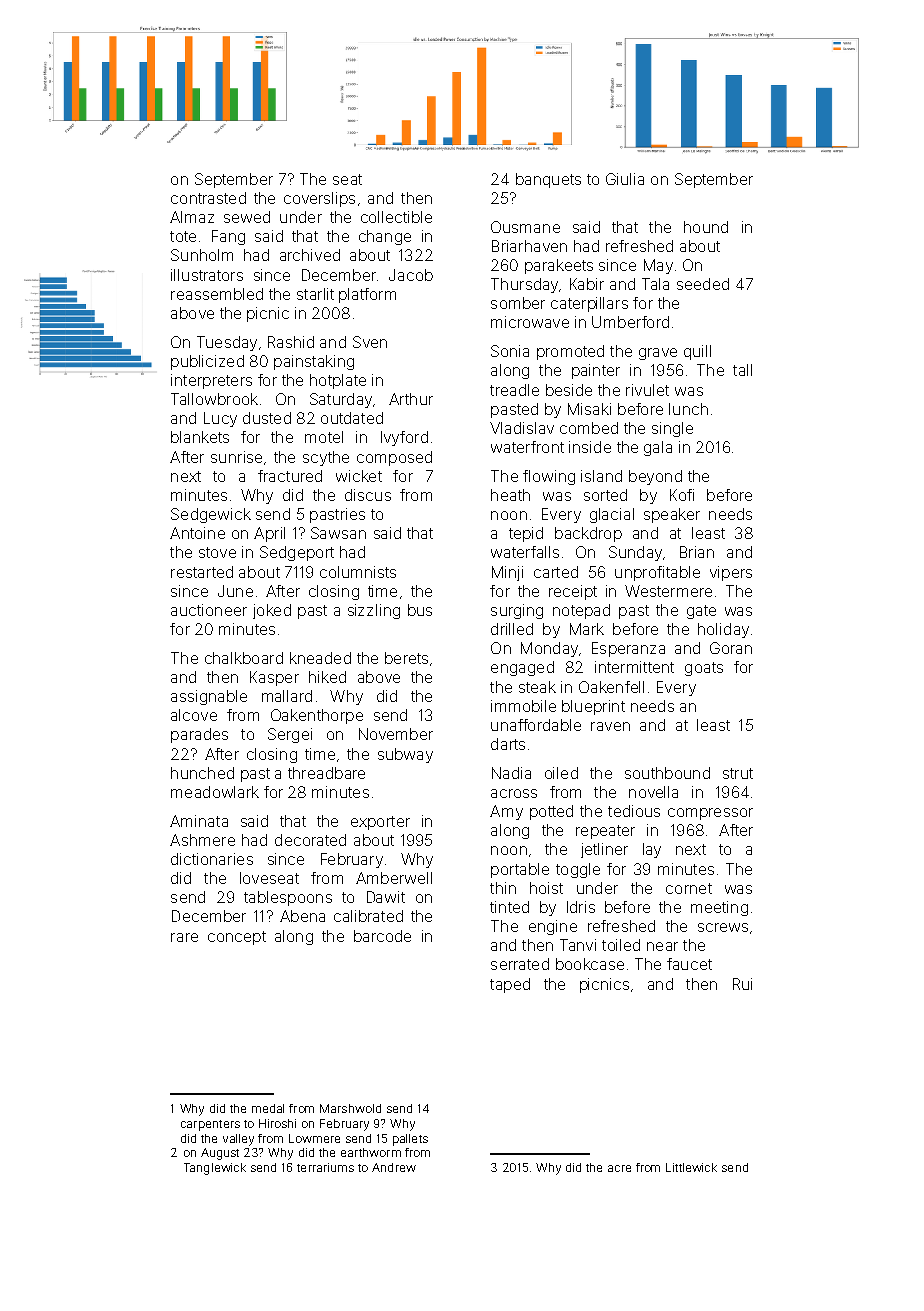 This page has width=924, height=1311. I want to click on Tanglewick, so click(215, 1169).
